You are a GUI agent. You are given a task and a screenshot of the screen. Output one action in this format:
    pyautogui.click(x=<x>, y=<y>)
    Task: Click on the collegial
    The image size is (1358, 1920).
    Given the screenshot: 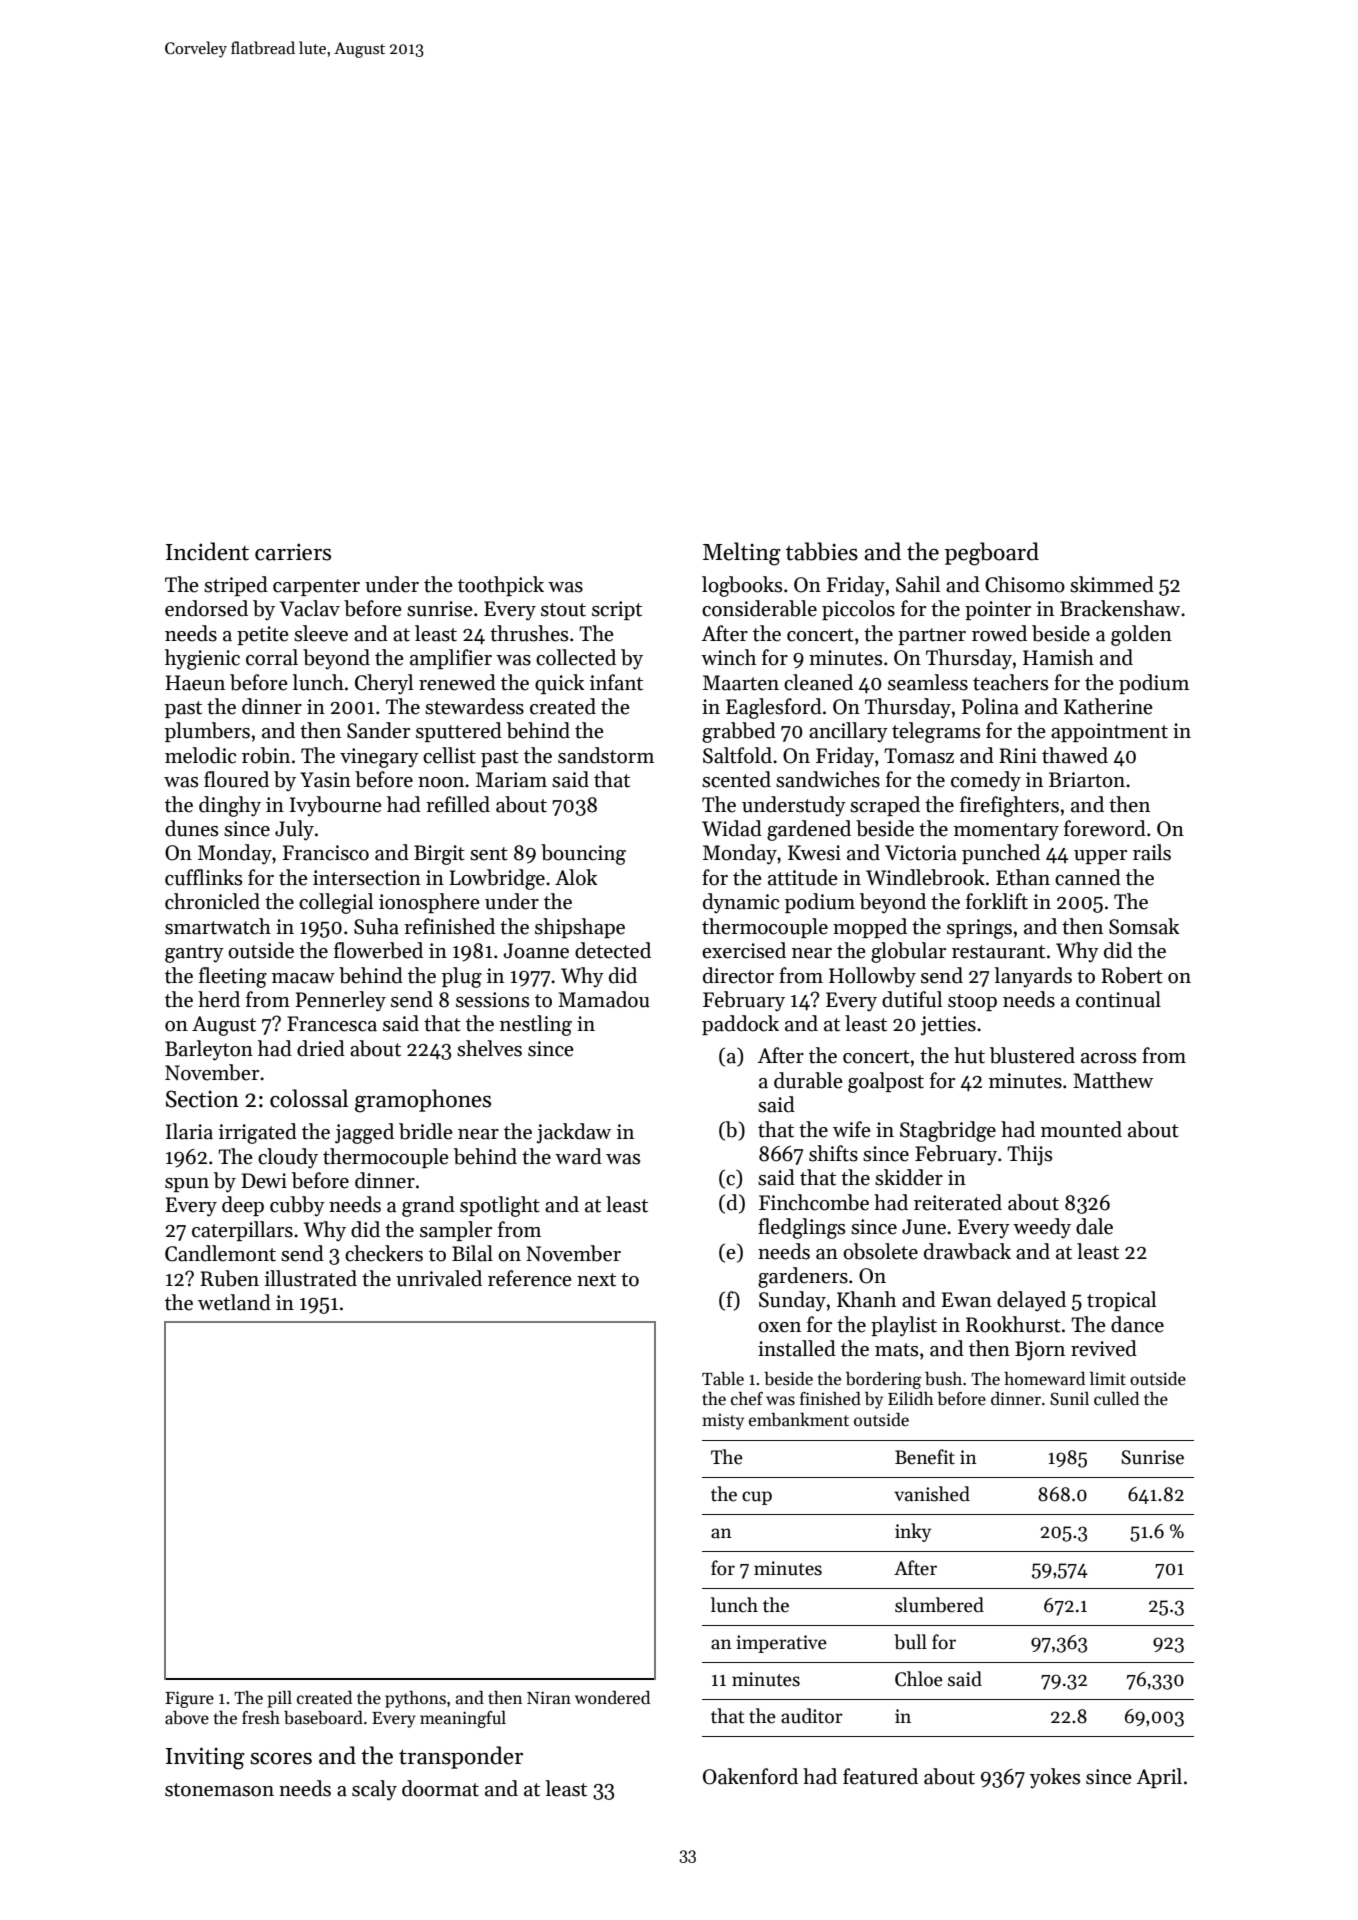 What is the action you would take?
    pyautogui.click(x=336, y=903)
